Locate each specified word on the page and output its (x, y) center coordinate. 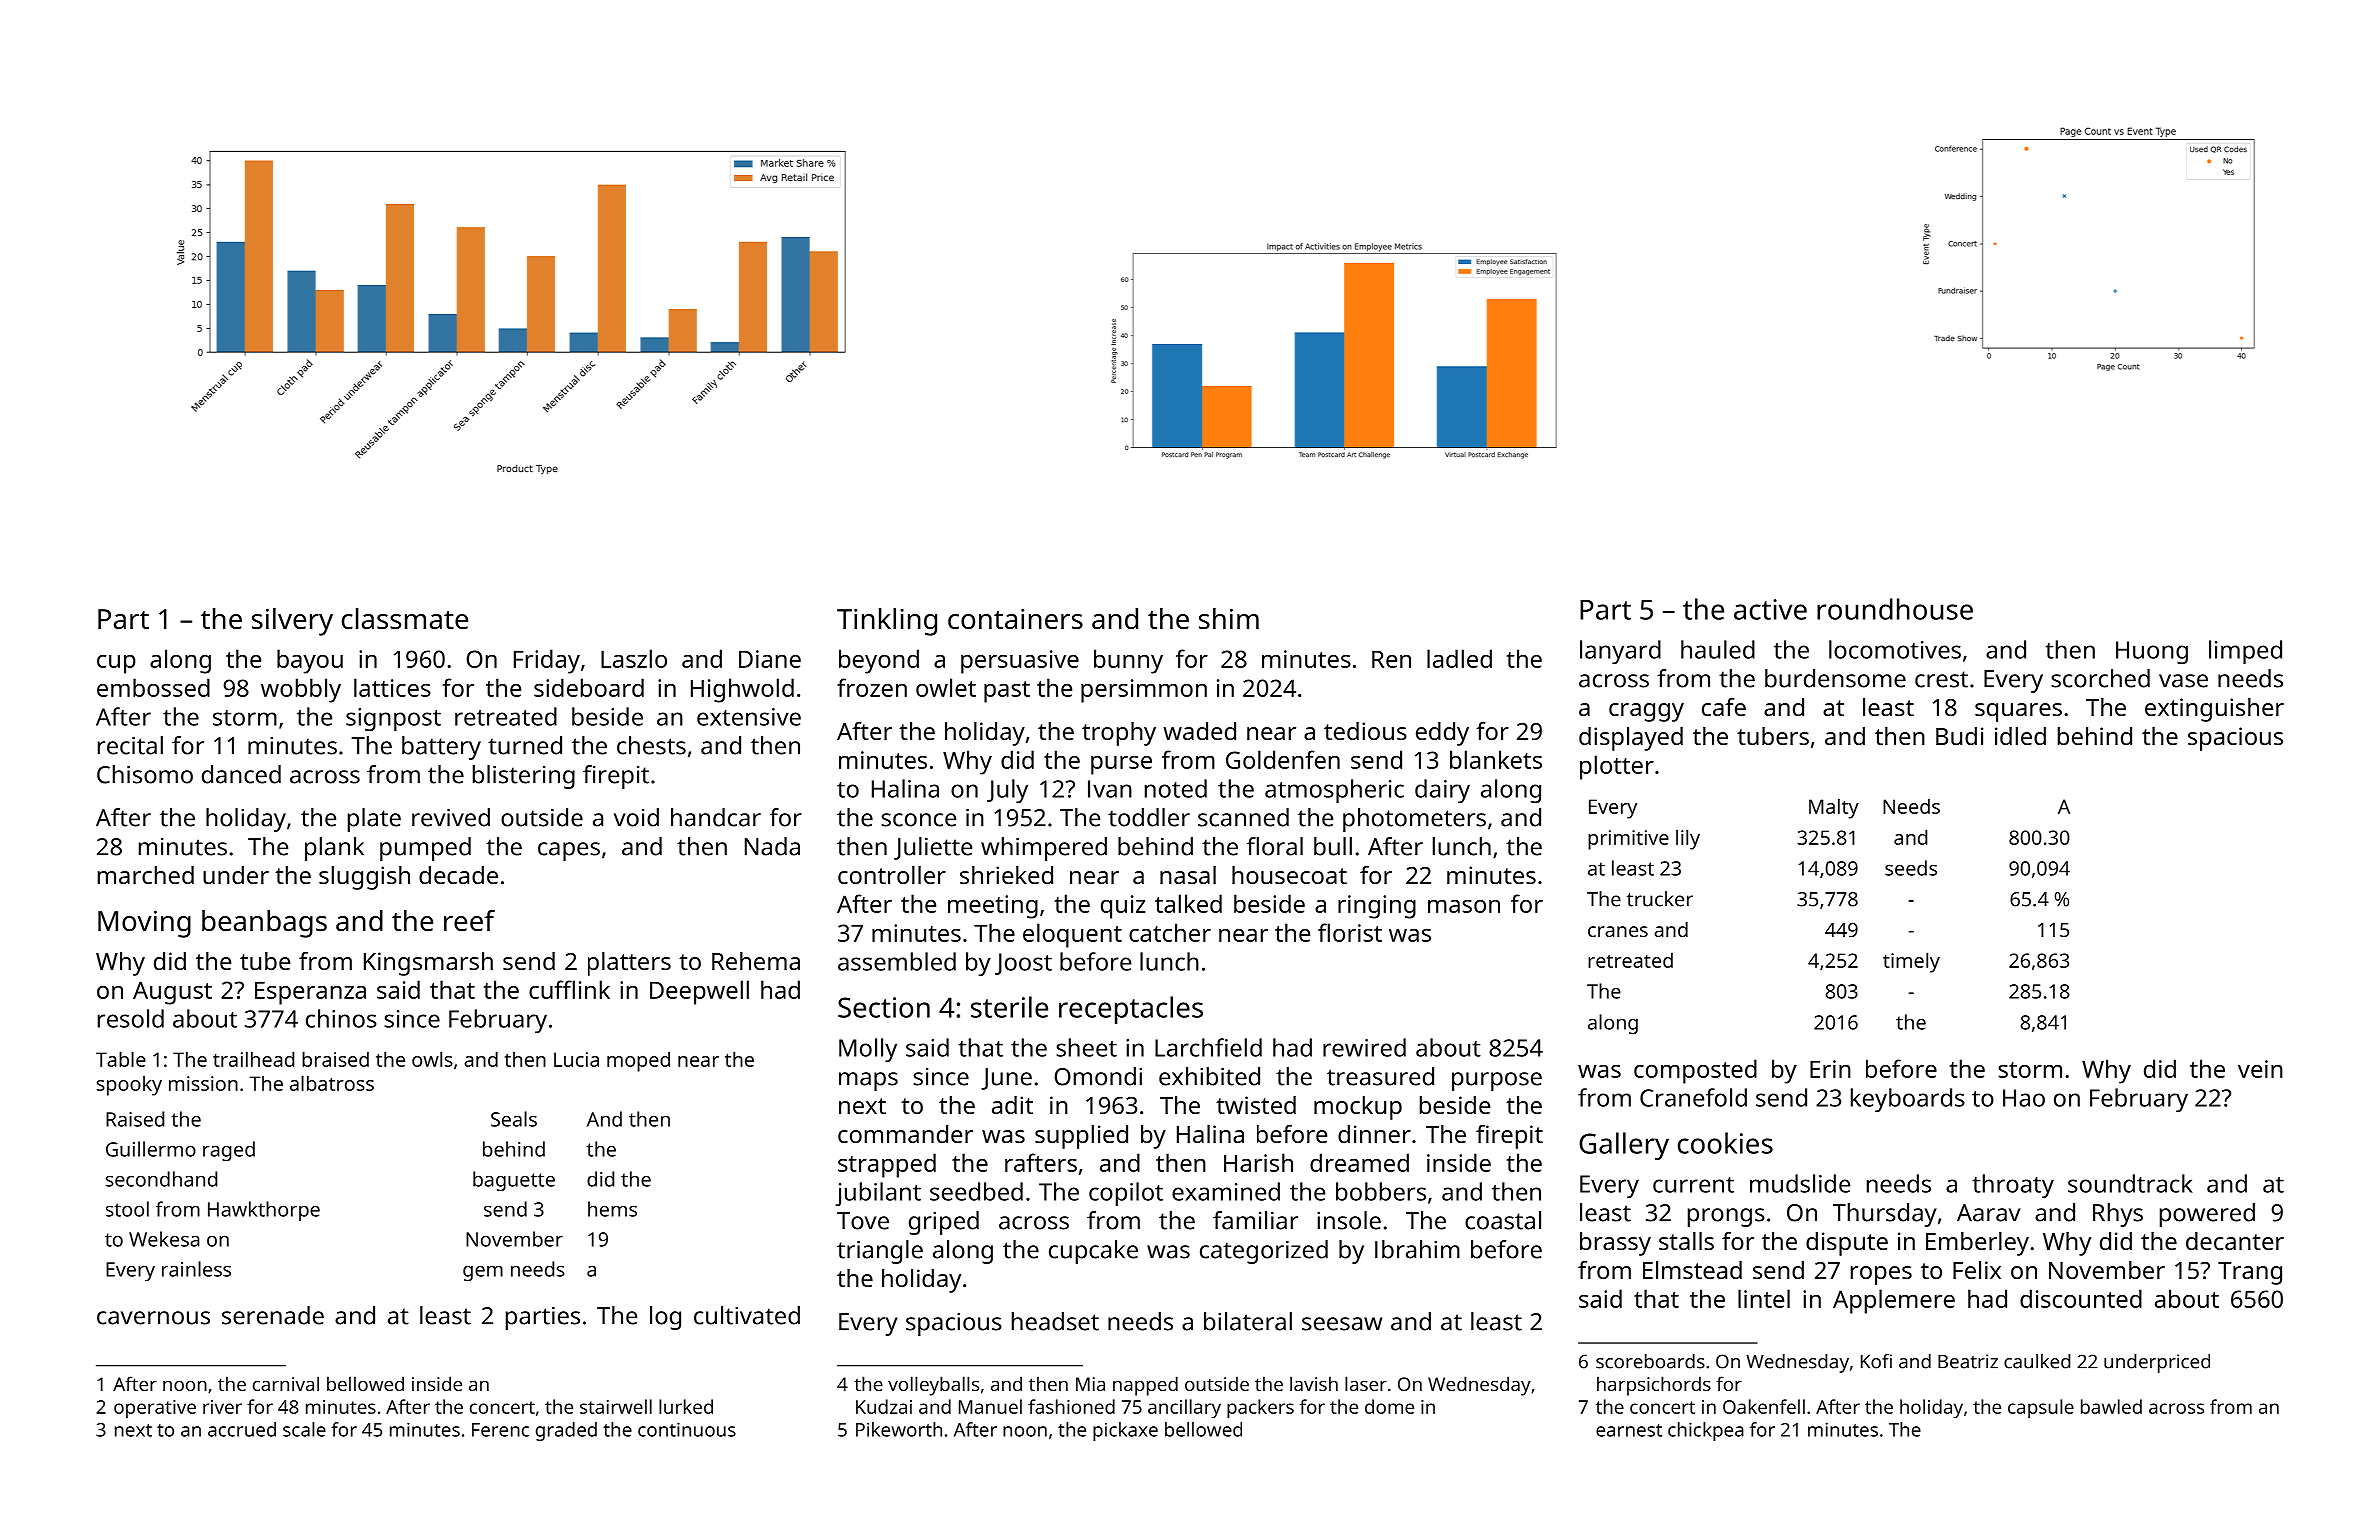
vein (2260, 1069)
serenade (273, 1315)
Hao (2024, 1098)
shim (1229, 619)
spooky (129, 1085)
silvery (292, 622)
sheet (1086, 1047)
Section (884, 1007)
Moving (144, 924)
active (1770, 609)
